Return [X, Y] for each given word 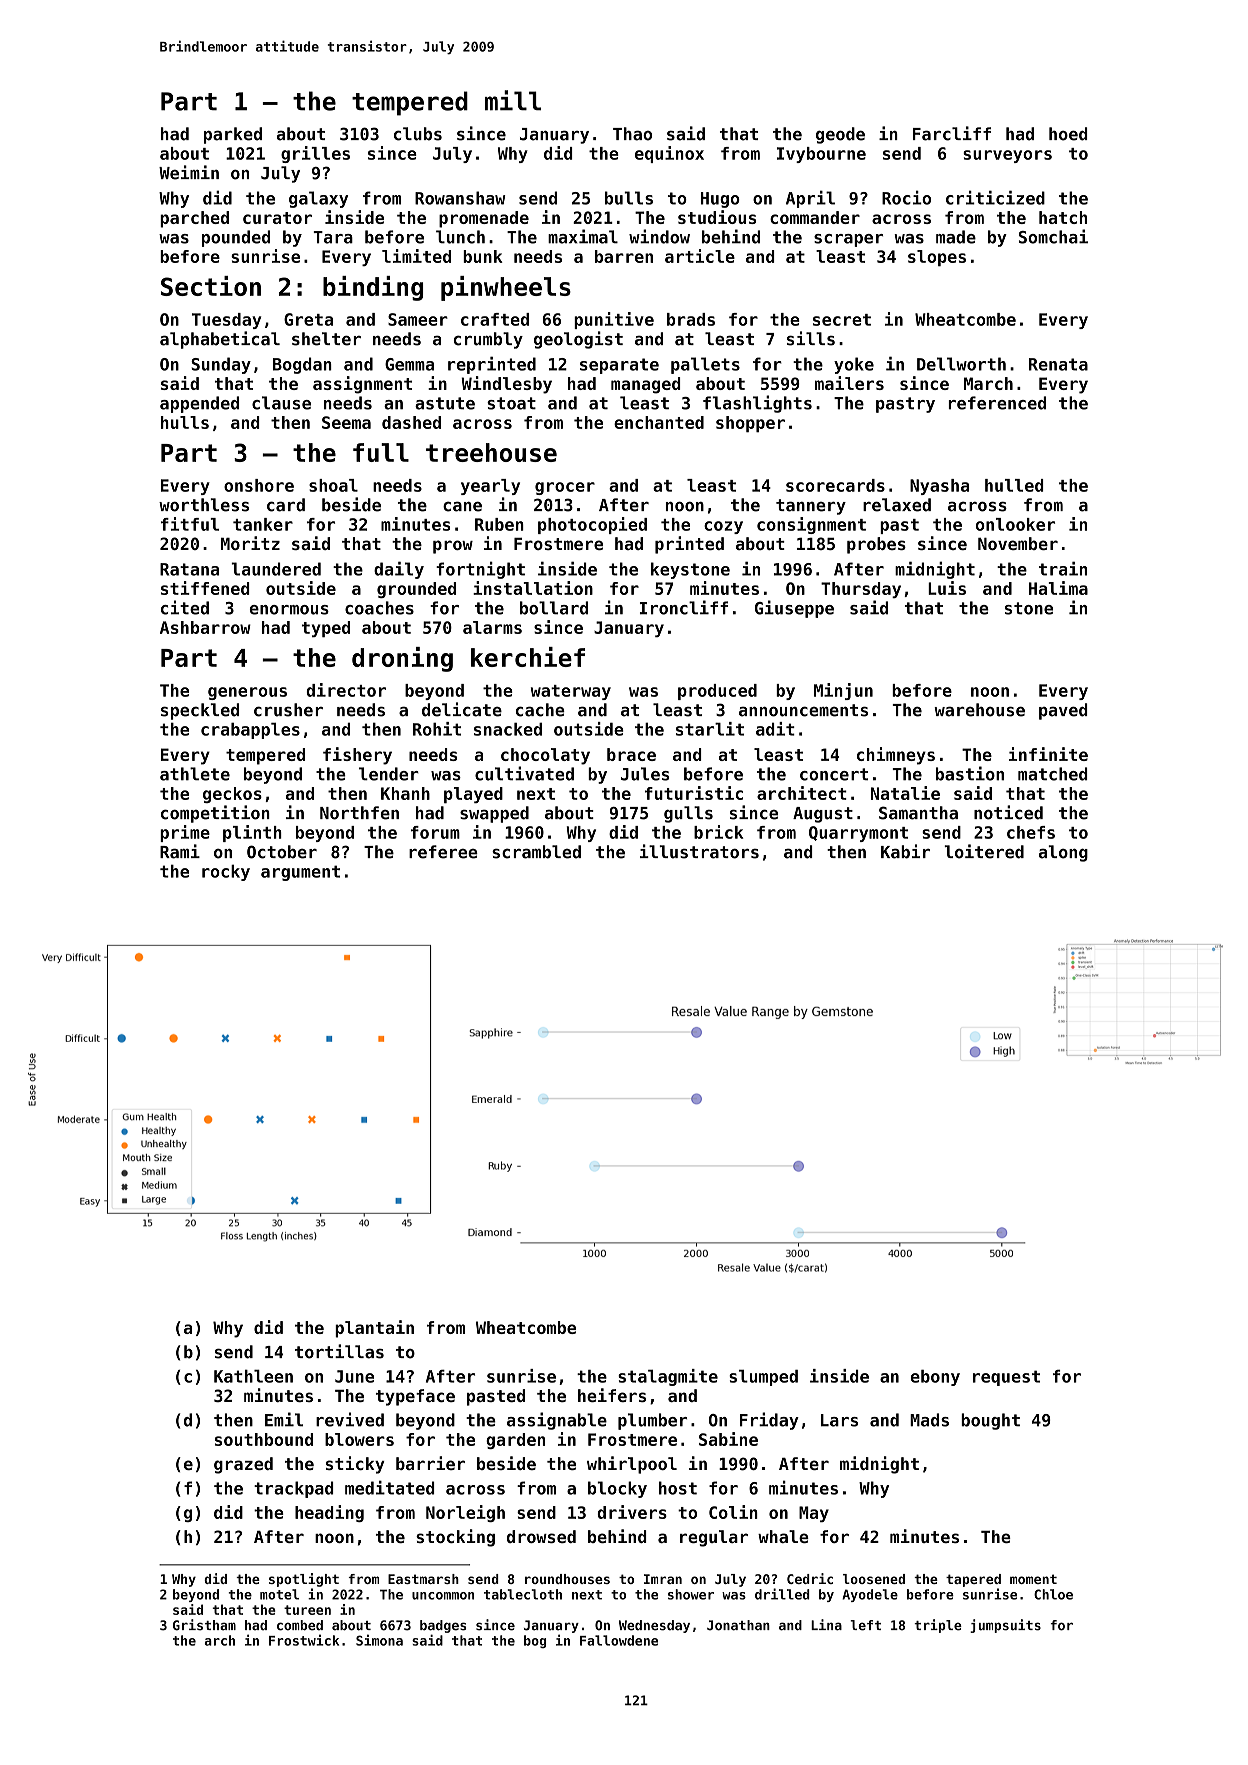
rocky [226, 873]
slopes [937, 258]
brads [691, 319]
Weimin [189, 172]
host [678, 1488]
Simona [379, 1640]
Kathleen [253, 1376]
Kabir [905, 851]
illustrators [699, 851]
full [381, 452]
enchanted [659, 422]
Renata [1058, 364]
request [1006, 1378]
